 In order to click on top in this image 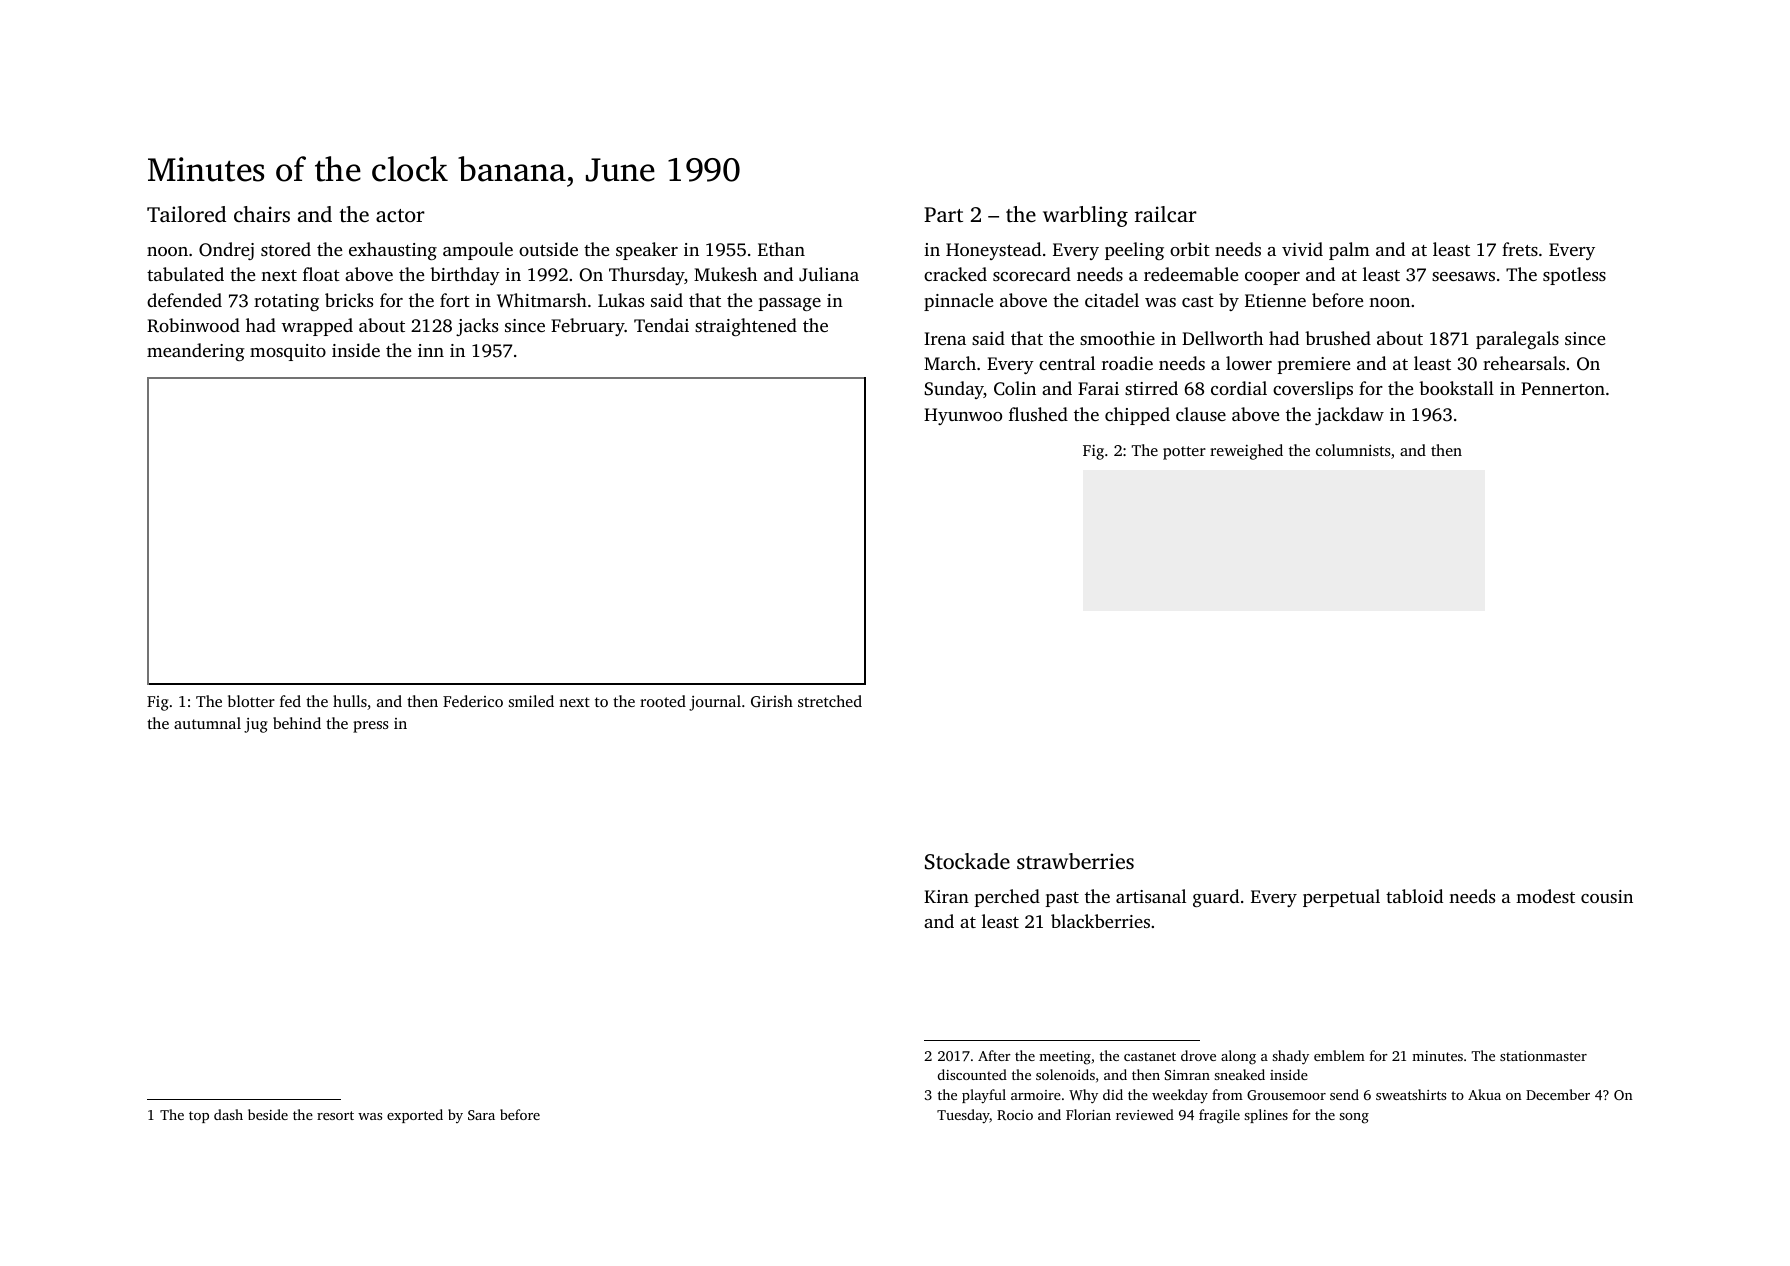, I will do `click(199, 1117)`.
